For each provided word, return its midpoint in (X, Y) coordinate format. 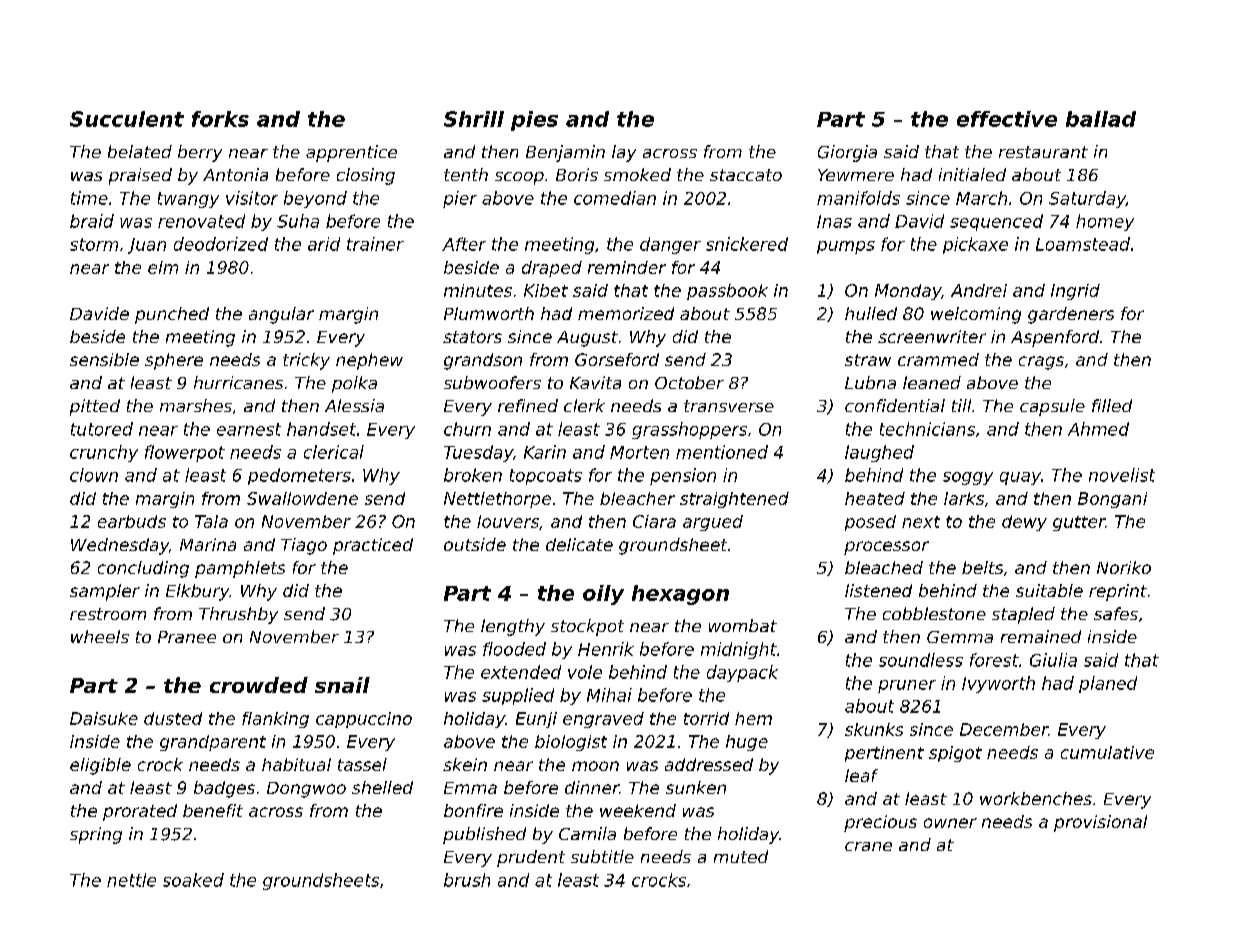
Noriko (1124, 567)
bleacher (637, 498)
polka (354, 384)
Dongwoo (306, 790)
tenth (466, 174)
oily (603, 595)
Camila (587, 833)
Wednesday (120, 546)
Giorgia (847, 153)
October (689, 382)
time (89, 198)
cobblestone (934, 613)
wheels (100, 636)
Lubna (870, 382)
